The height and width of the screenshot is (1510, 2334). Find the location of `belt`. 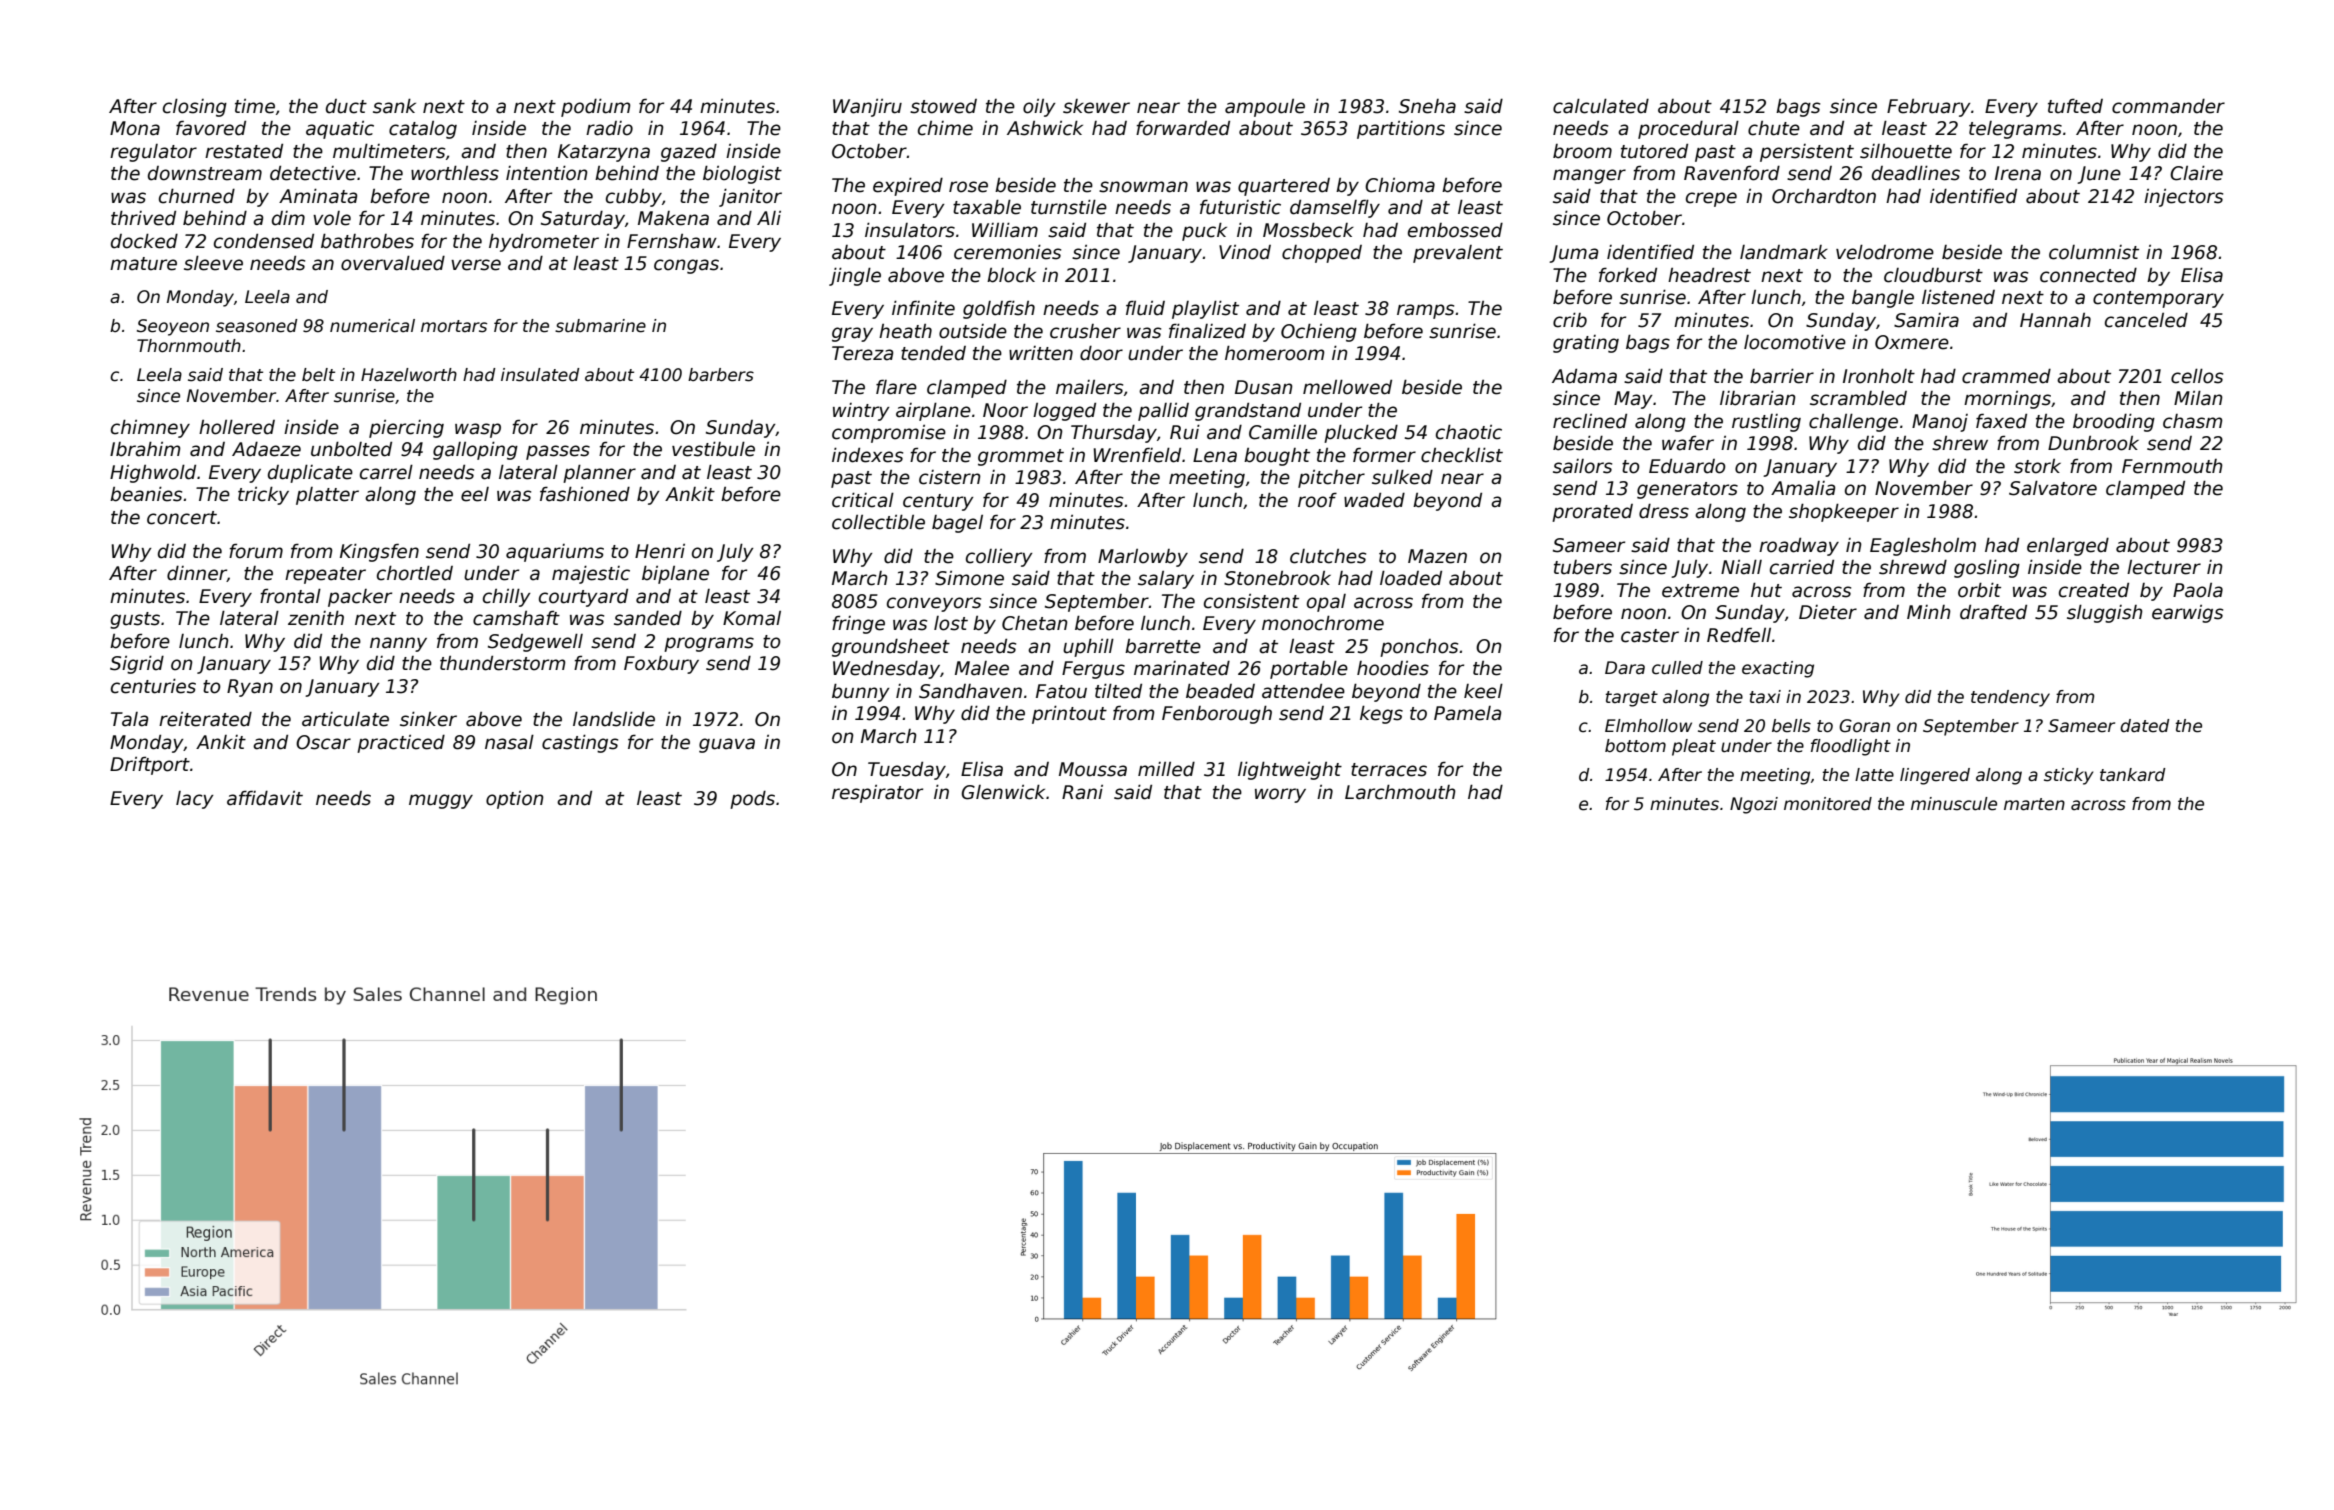

belt is located at coordinates (318, 375).
